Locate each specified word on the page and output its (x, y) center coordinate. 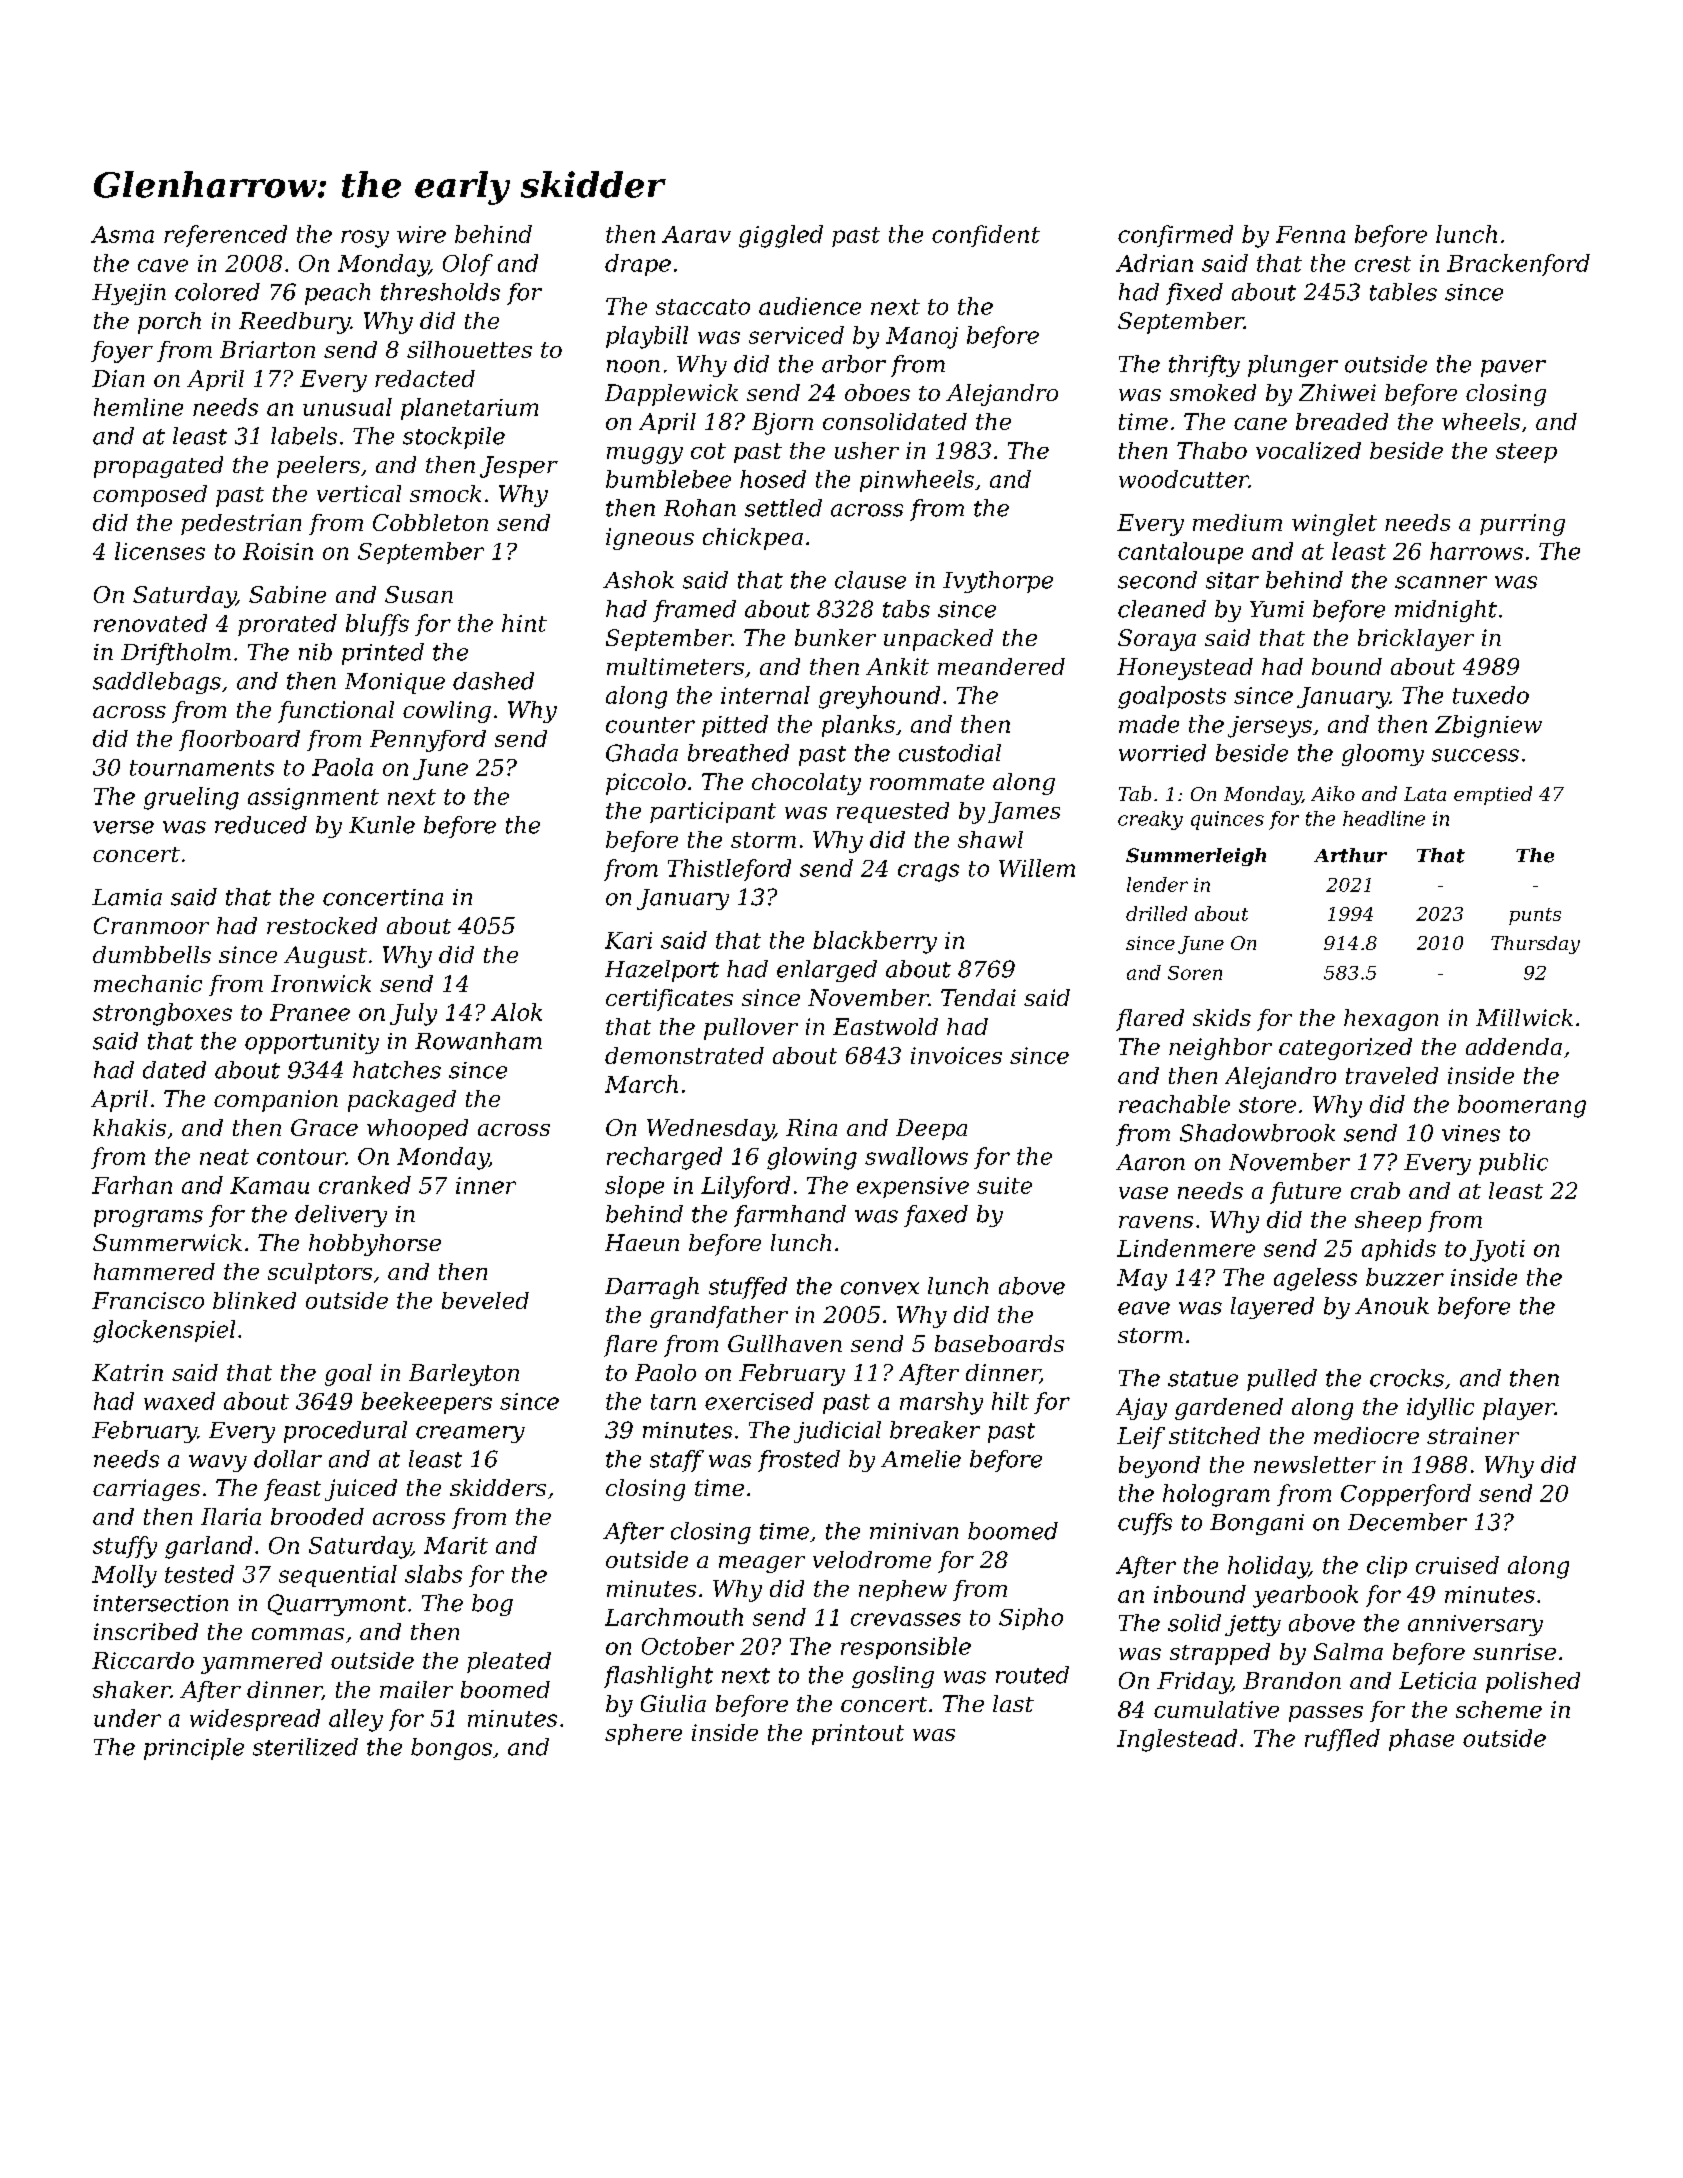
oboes (877, 392)
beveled (485, 1300)
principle (194, 1749)
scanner (1441, 582)
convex (880, 1288)
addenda (1514, 1046)
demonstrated (684, 1055)
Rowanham (478, 1041)
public (1513, 1164)
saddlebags (157, 683)
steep (1526, 453)
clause (870, 580)
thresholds (440, 292)
